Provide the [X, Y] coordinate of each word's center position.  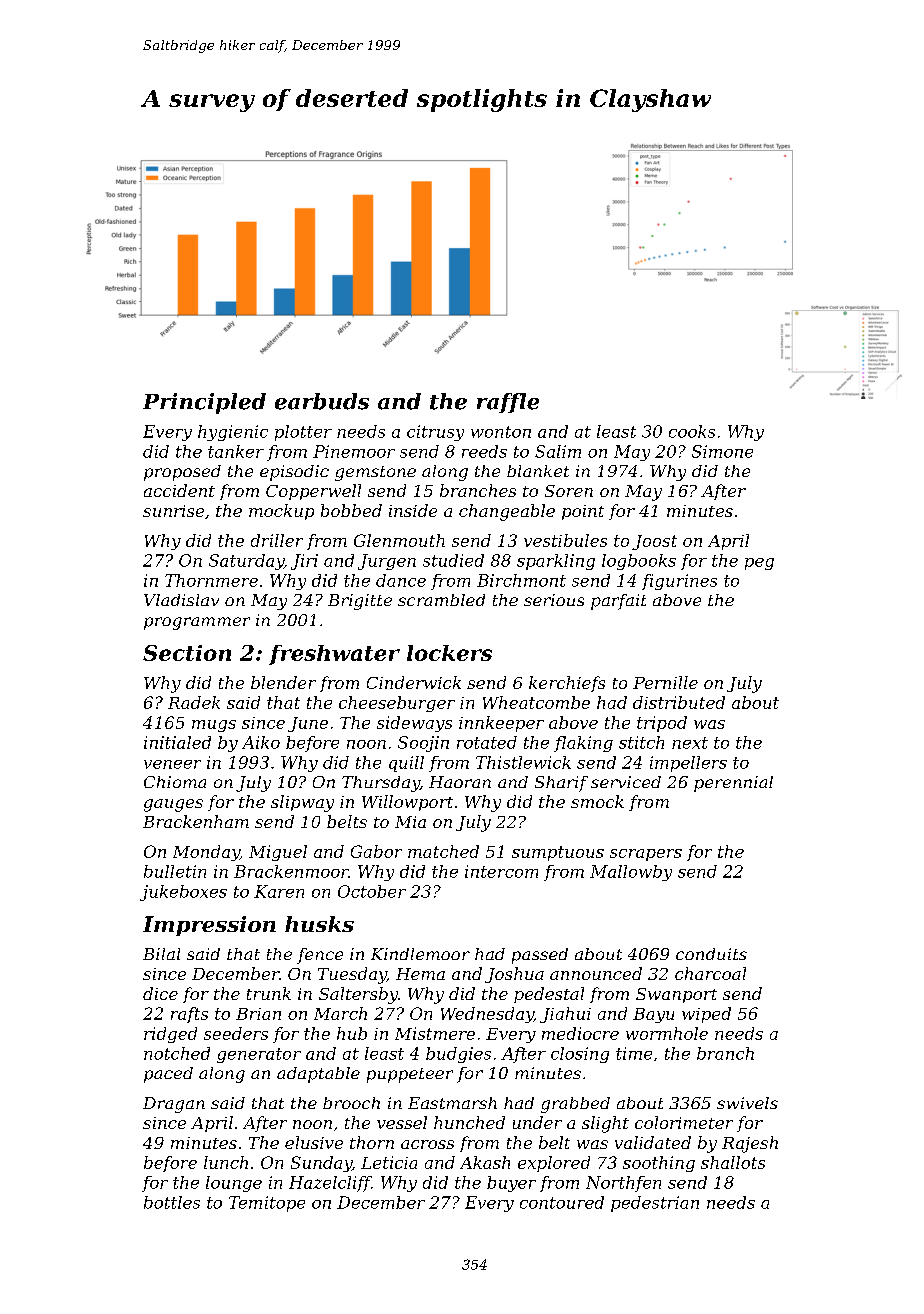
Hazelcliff [330, 1184]
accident [179, 490]
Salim [558, 451]
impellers [688, 764]
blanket [538, 471]
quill [406, 764]
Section [187, 653]
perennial [733, 784]
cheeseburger [397, 704]
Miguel [278, 853]
